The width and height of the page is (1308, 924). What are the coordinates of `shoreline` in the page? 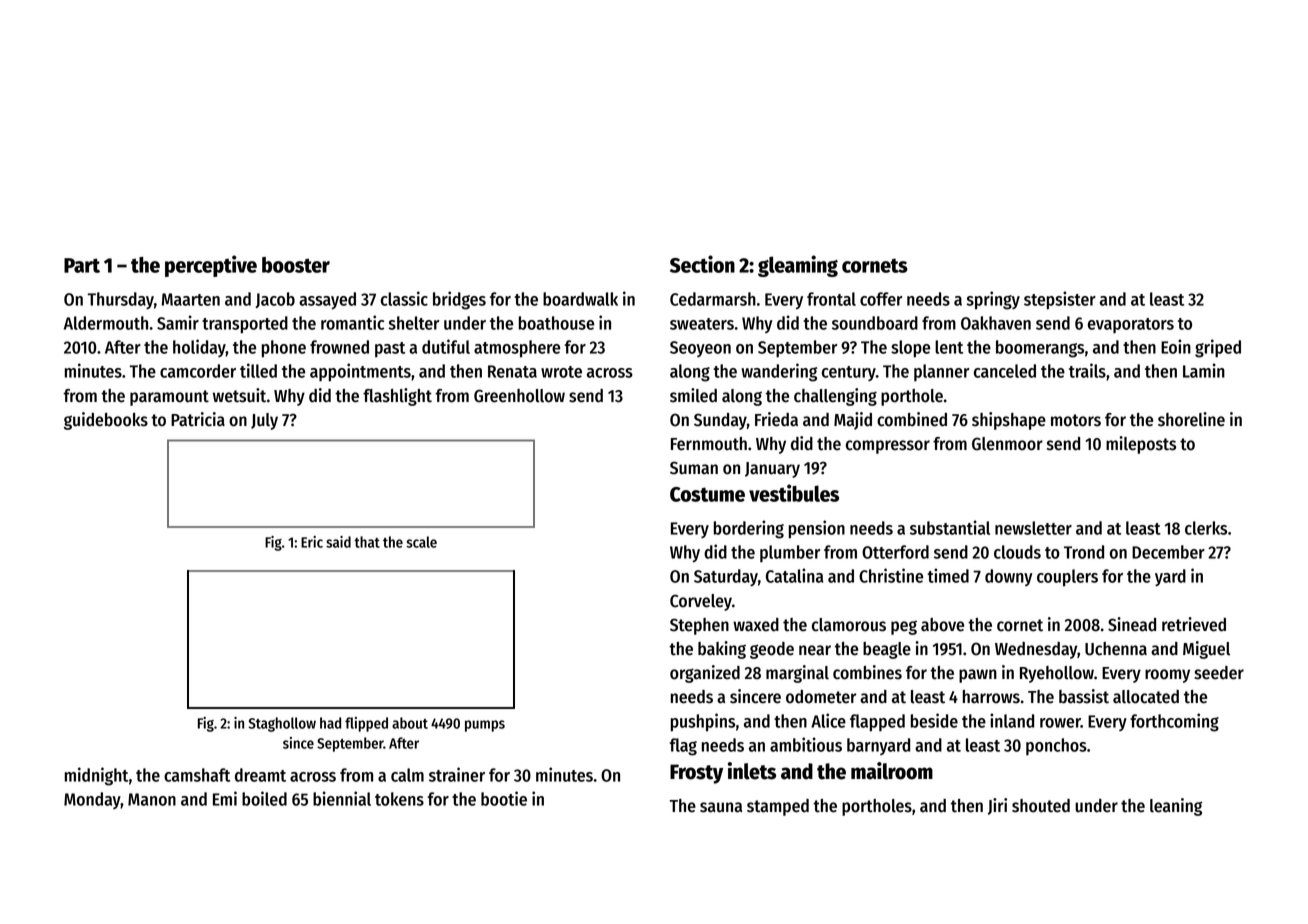 It's located at (1191, 419).
